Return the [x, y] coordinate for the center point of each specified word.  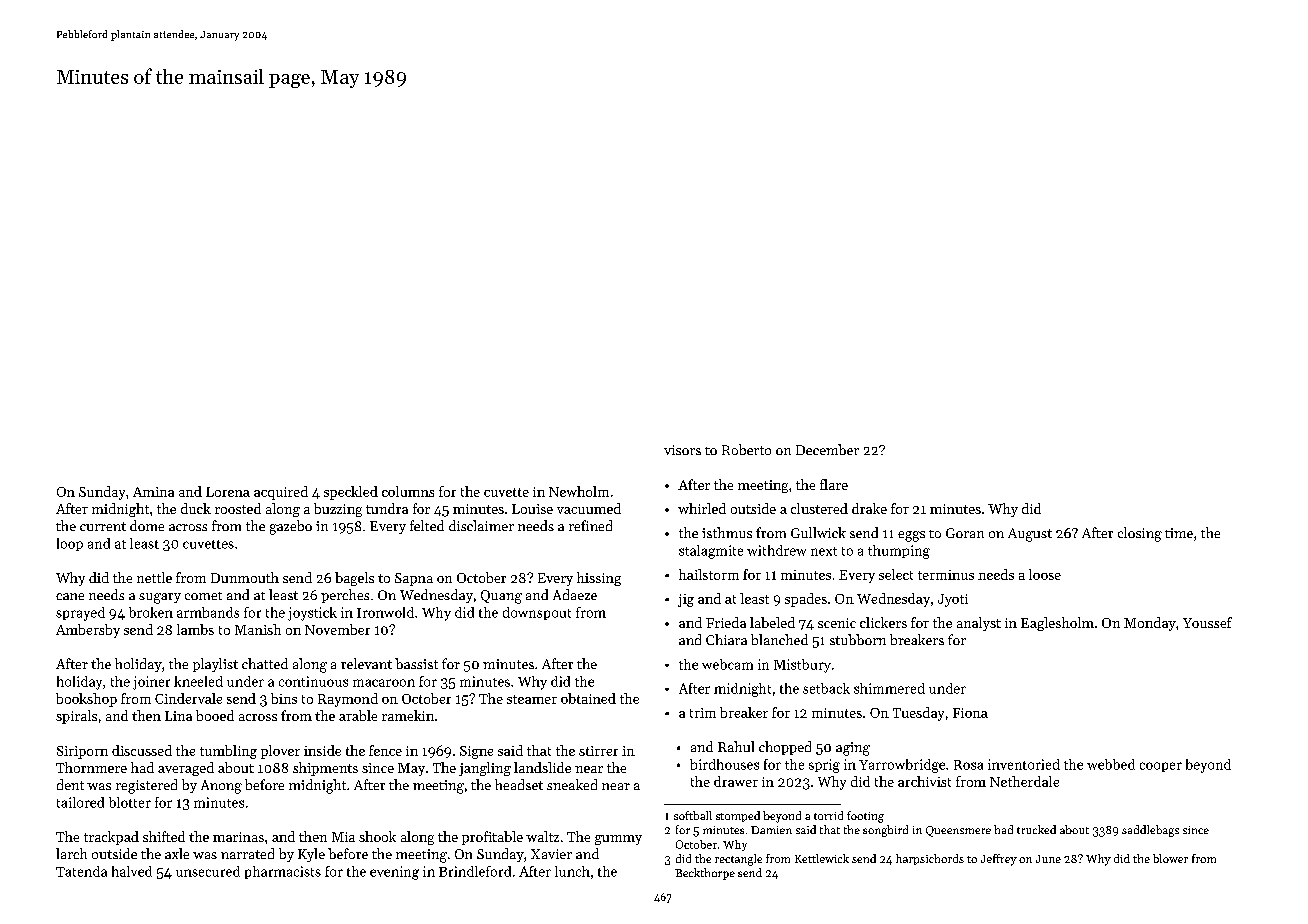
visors [682, 450]
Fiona [970, 713]
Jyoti [953, 600]
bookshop [86, 700]
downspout [537, 613]
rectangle [738, 860]
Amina [153, 492]
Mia [343, 837]
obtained [588, 698]
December [827, 449]
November [337, 629]
